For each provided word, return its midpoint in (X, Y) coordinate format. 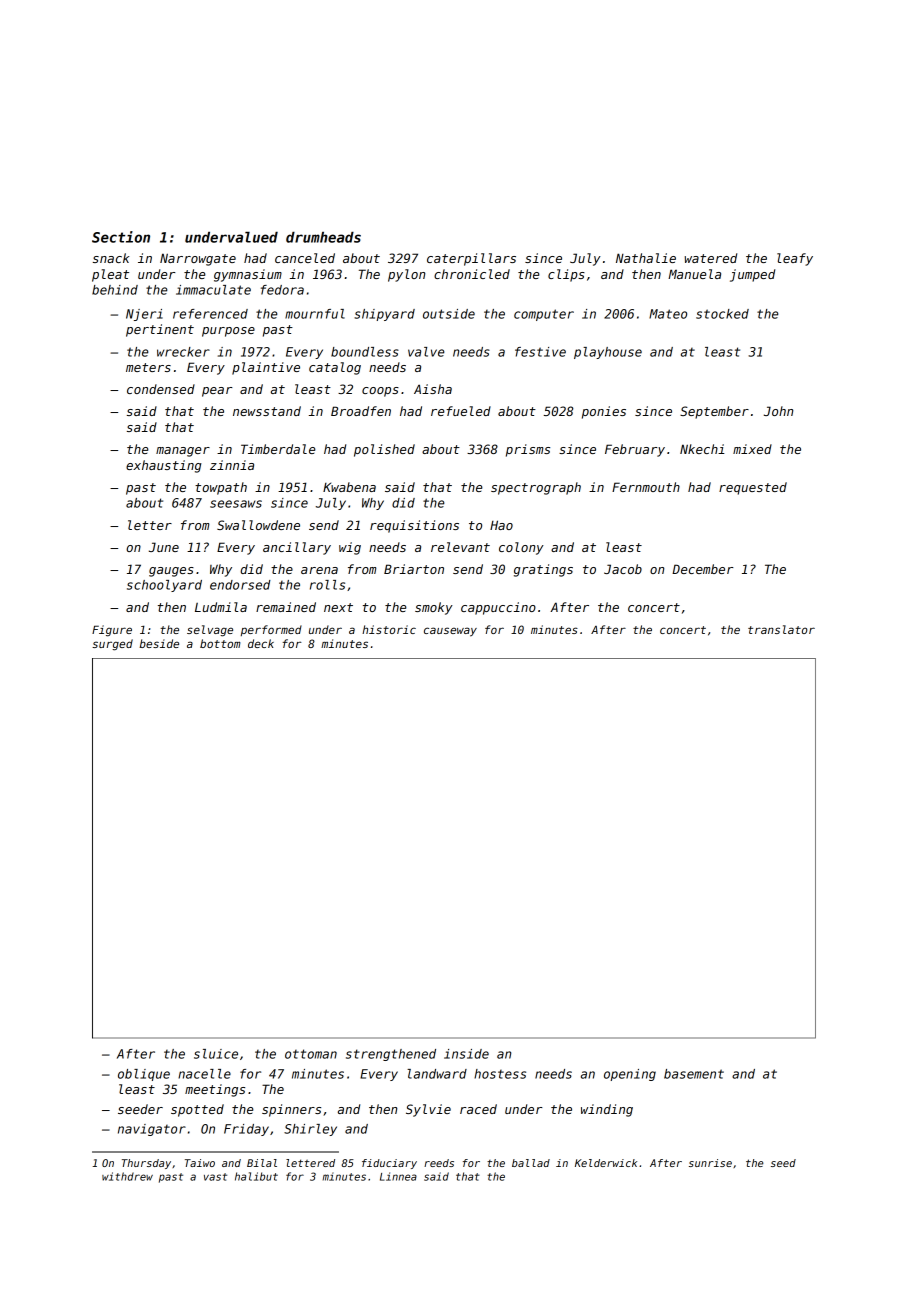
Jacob (623, 569)
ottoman (311, 1054)
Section (121, 237)
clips (566, 275)
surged (112, 645)
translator (781, 629)
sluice (216, 1054)
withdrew (127, 1176)
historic (389, 629)
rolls (327, 585)
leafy (795, 259)
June (164, 547)
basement (694, 1074)
